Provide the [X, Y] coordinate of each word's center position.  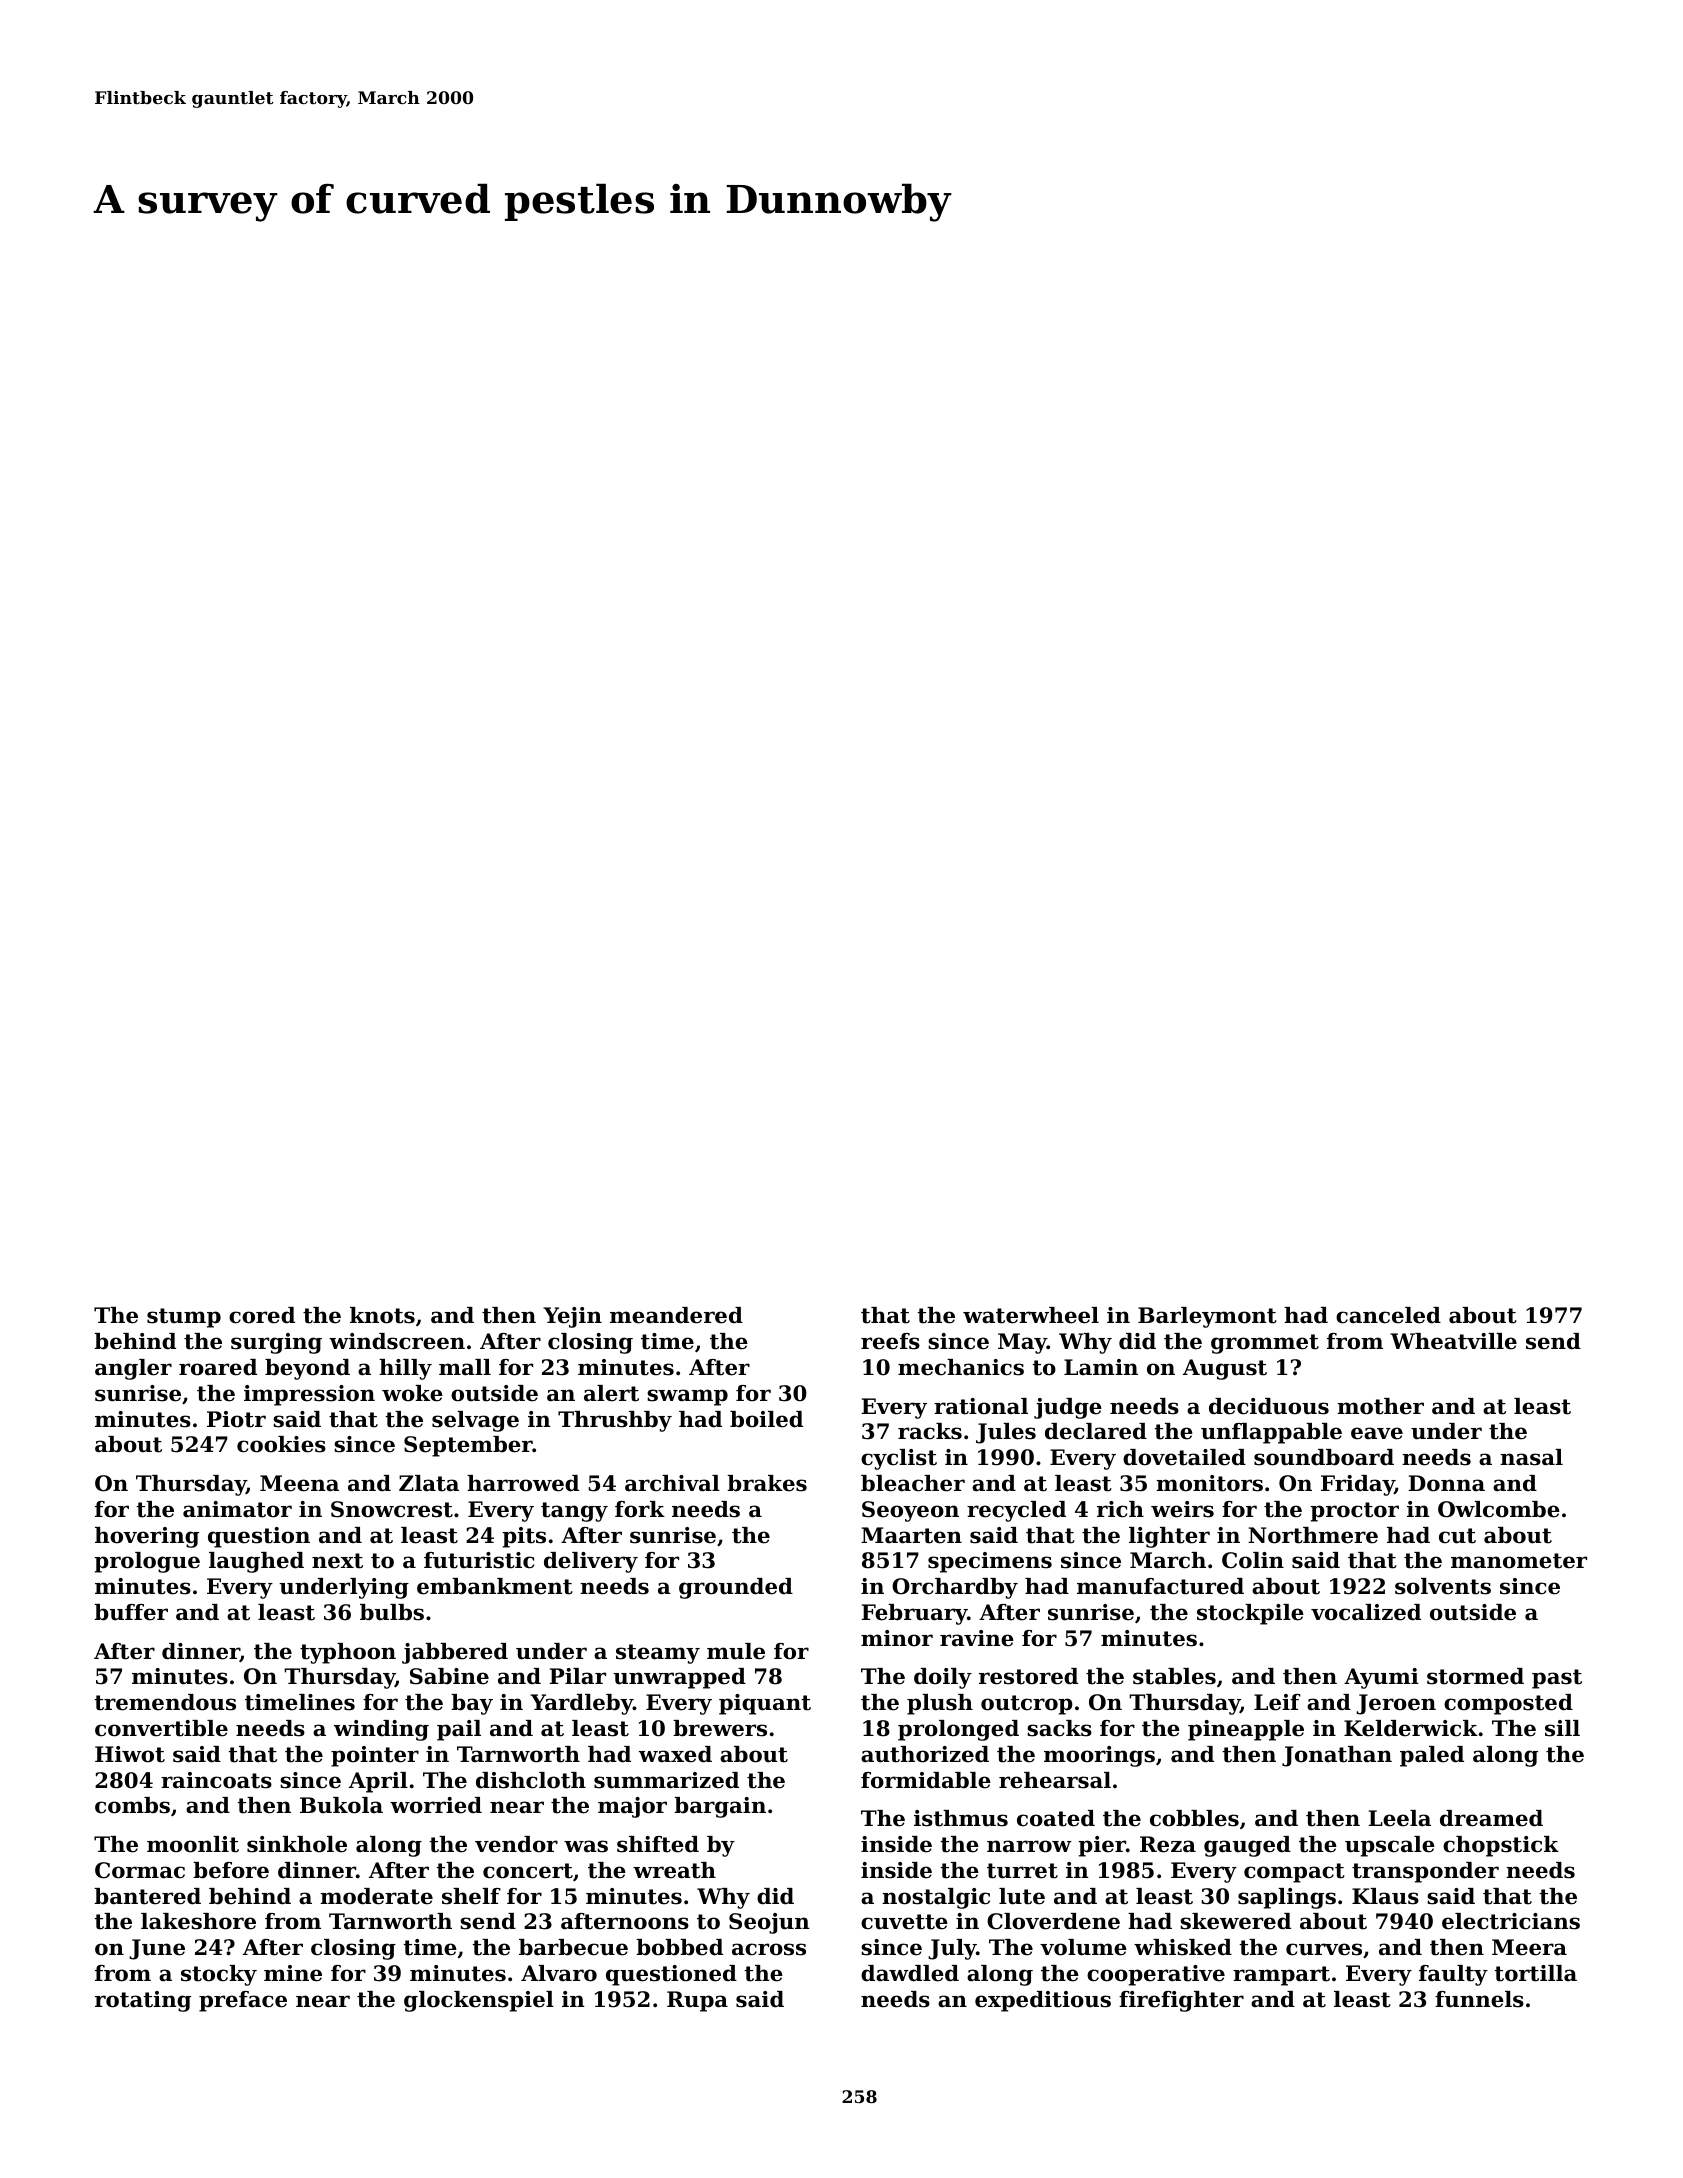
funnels [1479, 1999]
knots [382, 1315]
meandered [676, 1315]
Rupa [697, 2001]
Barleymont [1207, 1317]
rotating [143, 2001]
